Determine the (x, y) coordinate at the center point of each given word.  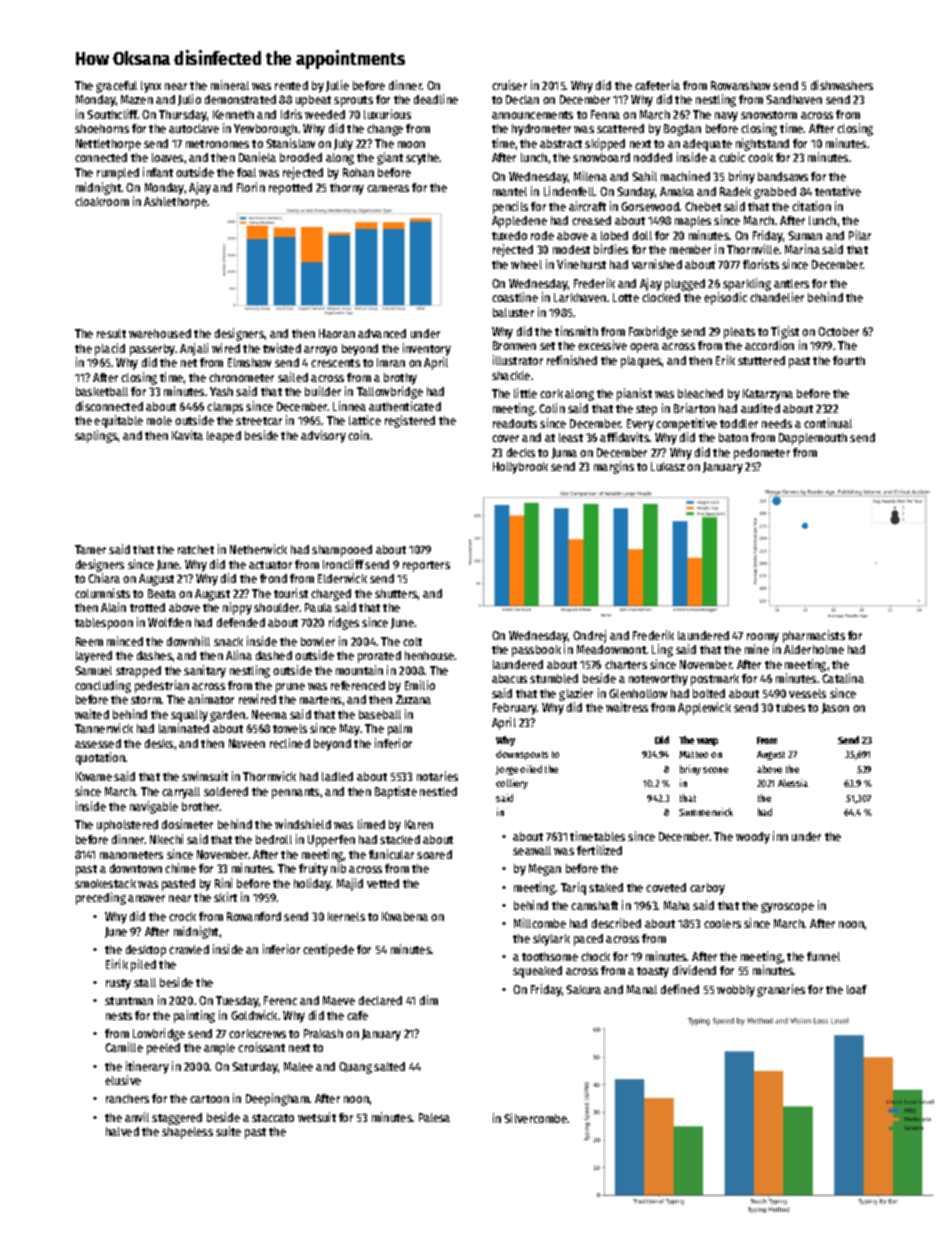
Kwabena (405, 916)
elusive (123, 1080)
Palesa (434, 1117)
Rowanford (254, 916)
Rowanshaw (740, 85)
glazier (576, 694)
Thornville (753, 249)
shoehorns (102, 128)
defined (680, 989)
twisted (282, 348)
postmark (715, 680)
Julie (337, 86)
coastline (515, 297)
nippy (237, 608)
